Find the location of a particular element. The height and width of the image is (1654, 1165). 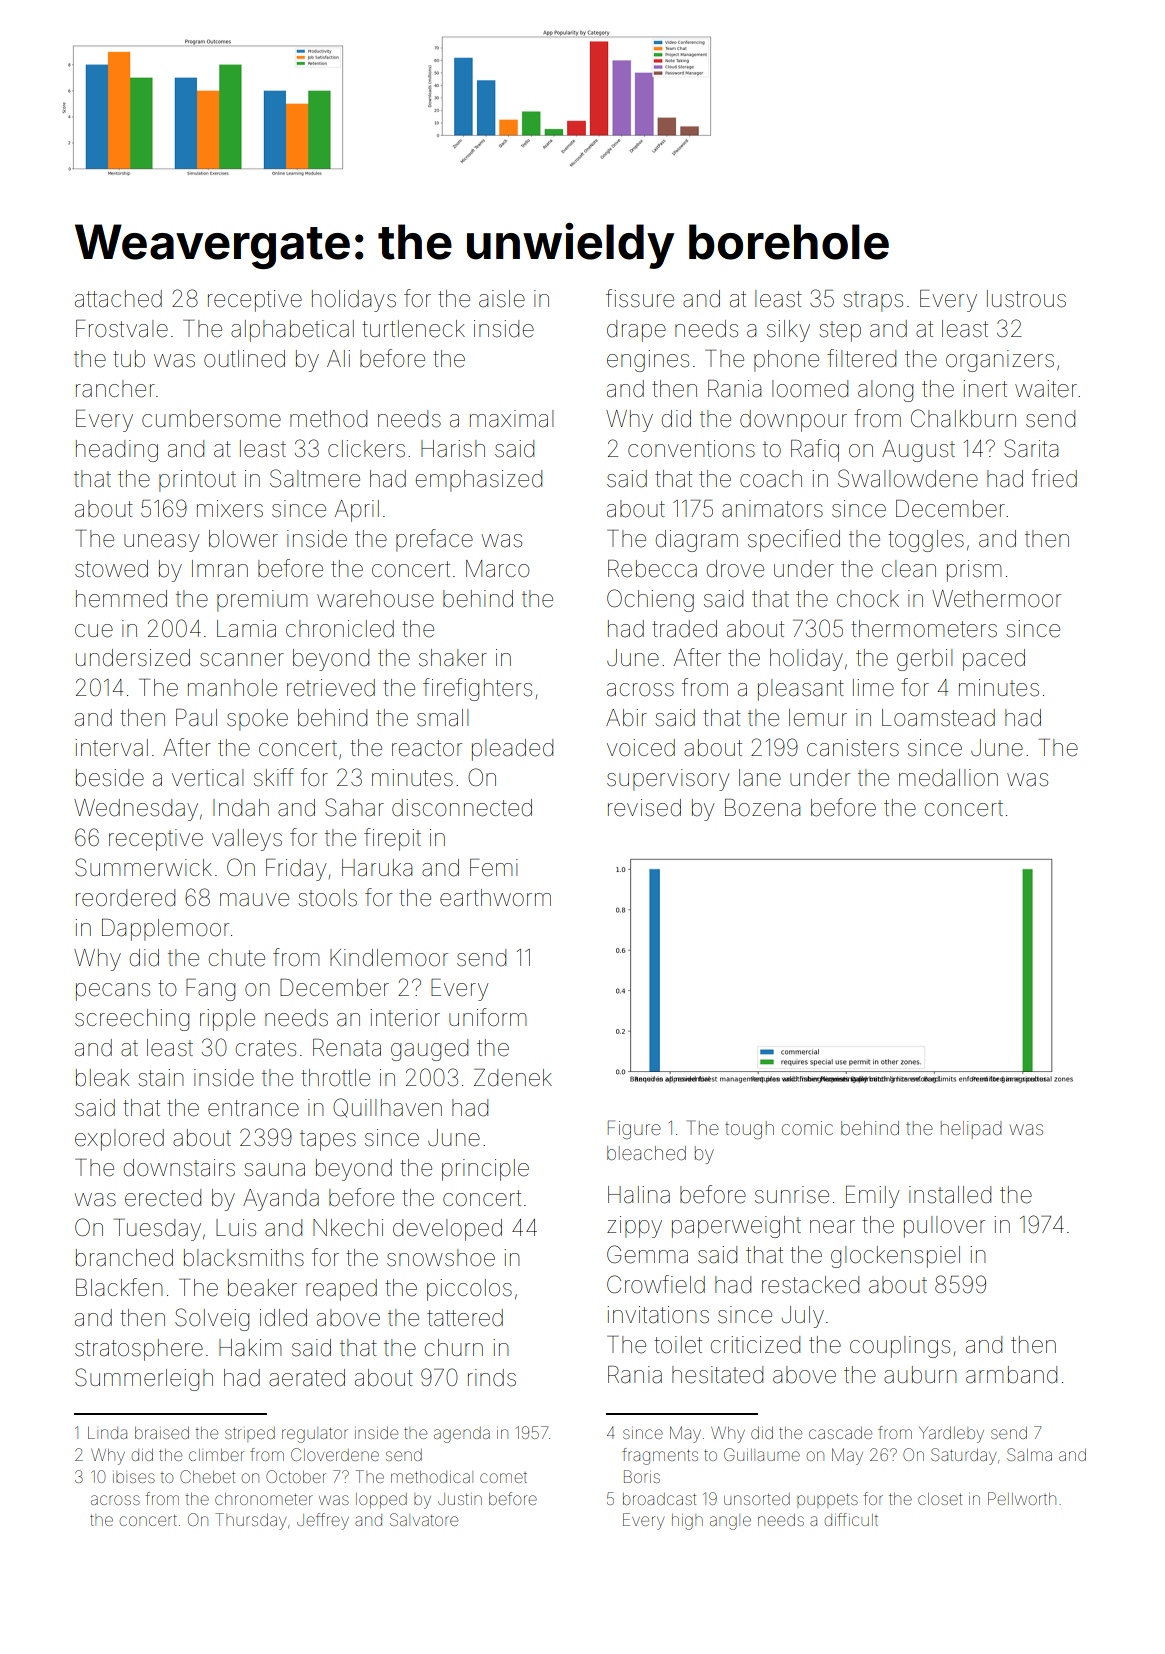

paced is located at coordinates (994, 660).
